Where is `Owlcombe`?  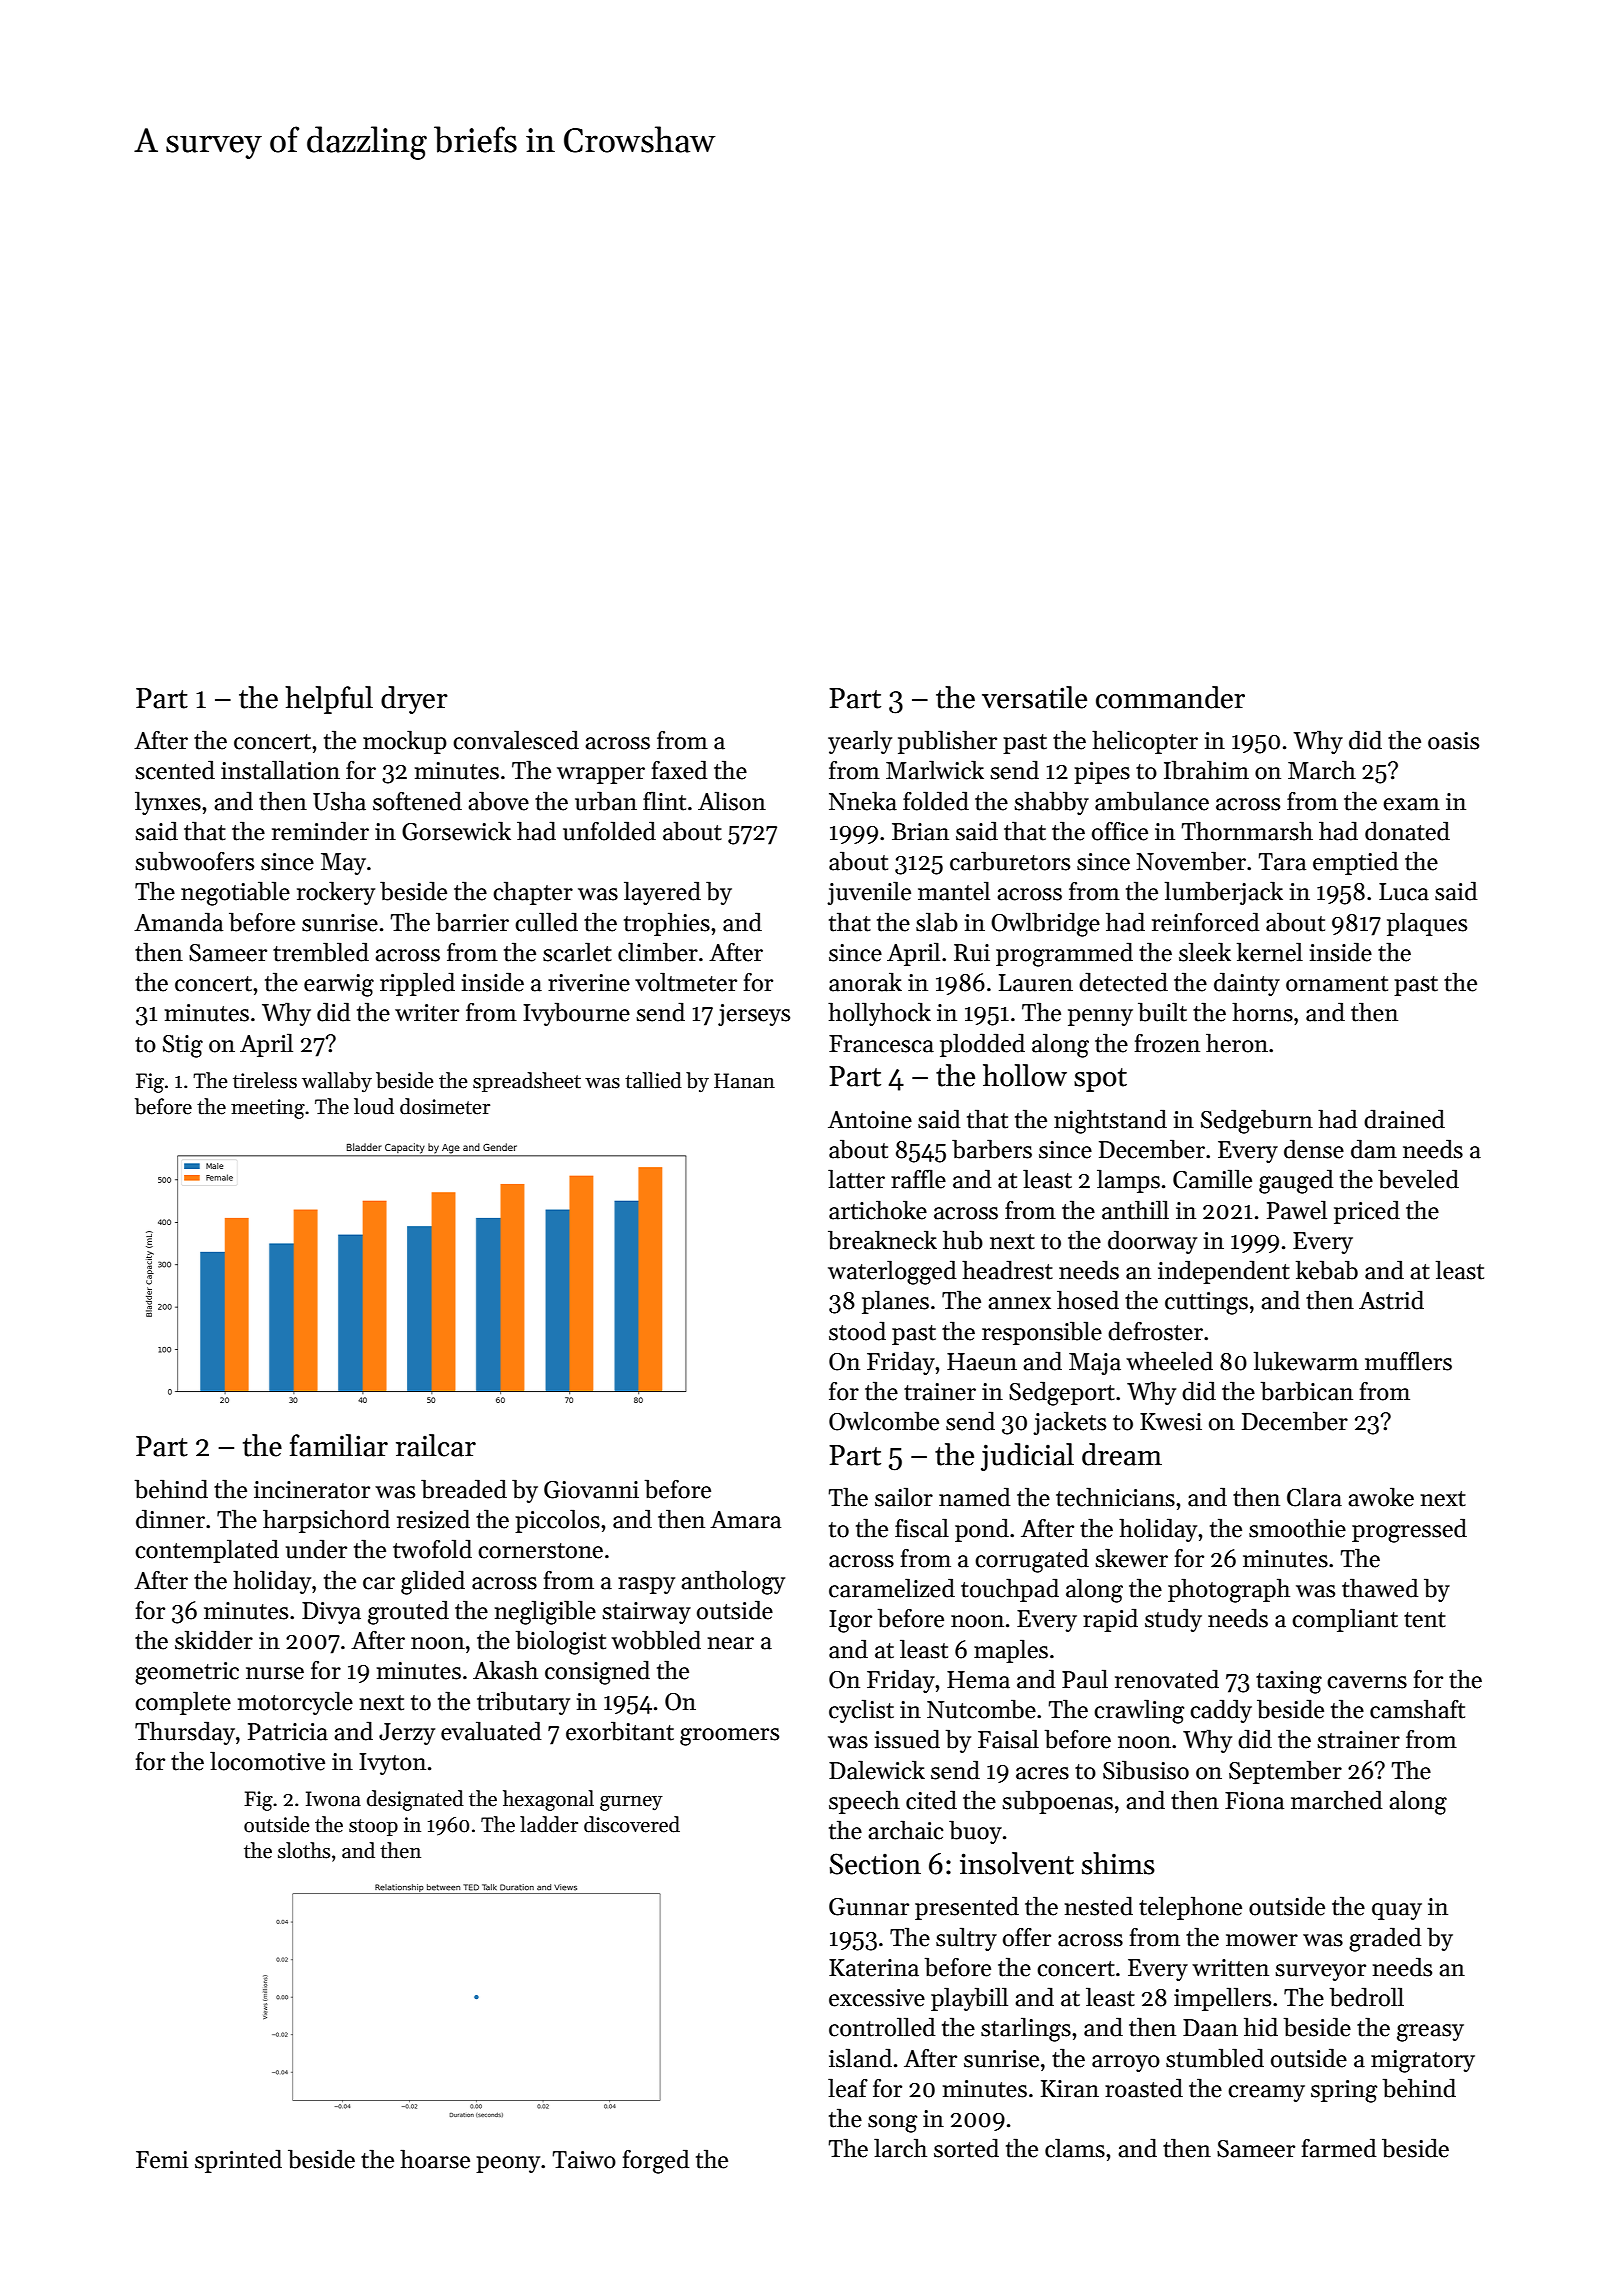 Owlcombe is located at coordinates (884, 1421).
